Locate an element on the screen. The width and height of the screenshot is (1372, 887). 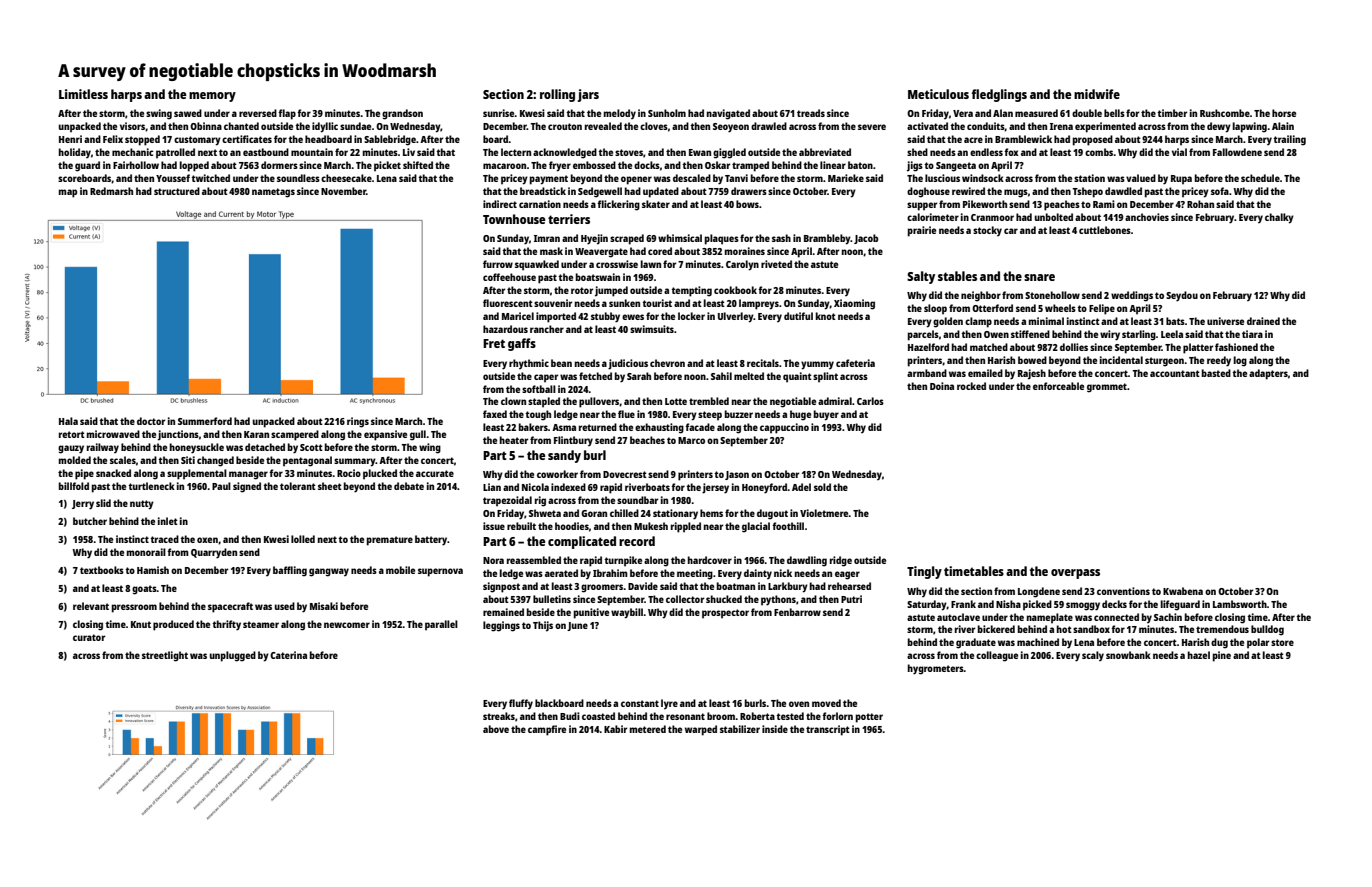
Fret is located at coordinates (494, 343).
